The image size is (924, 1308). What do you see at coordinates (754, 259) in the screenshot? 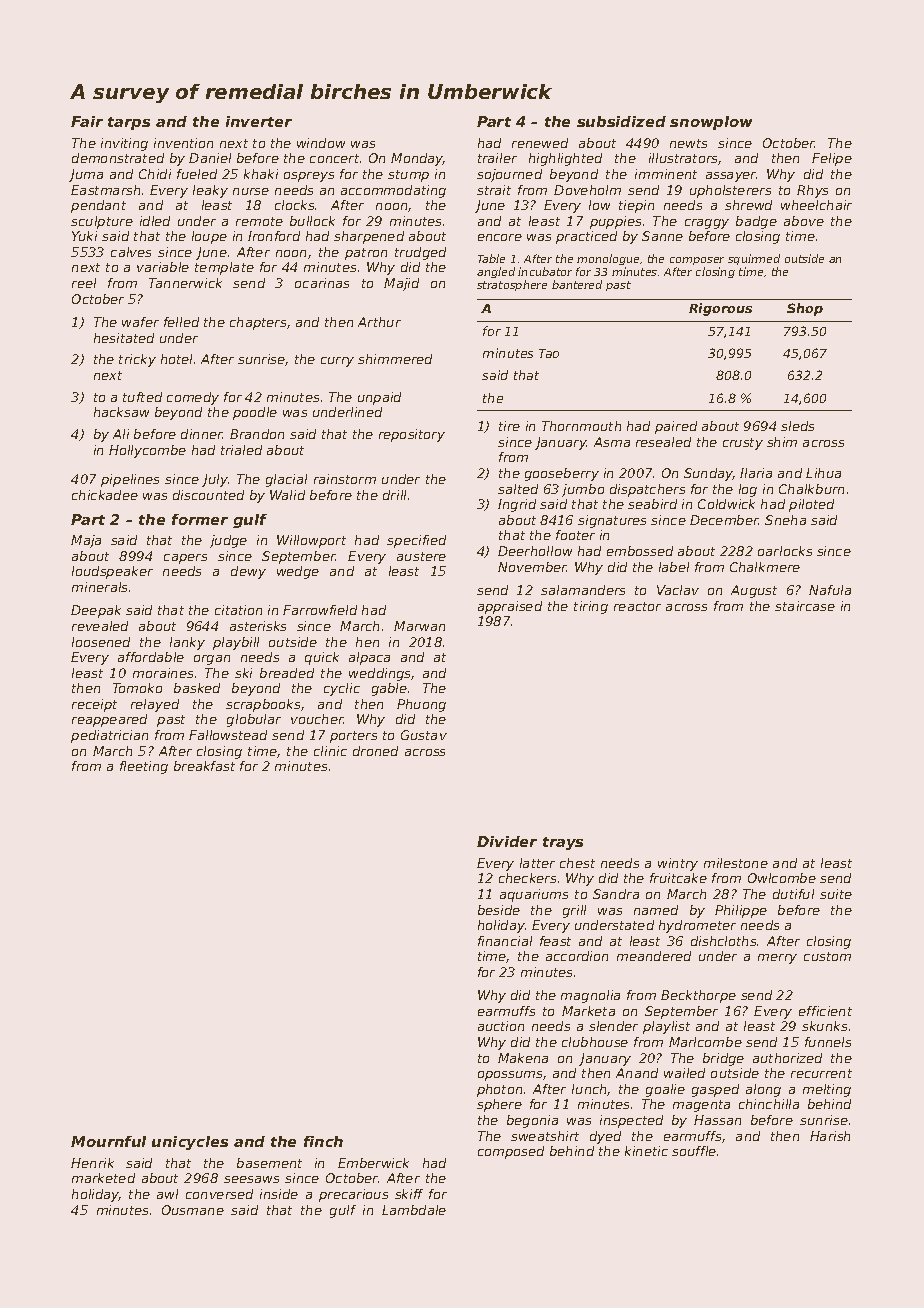
I see `squirmed` at bounding box center [754, 259].
